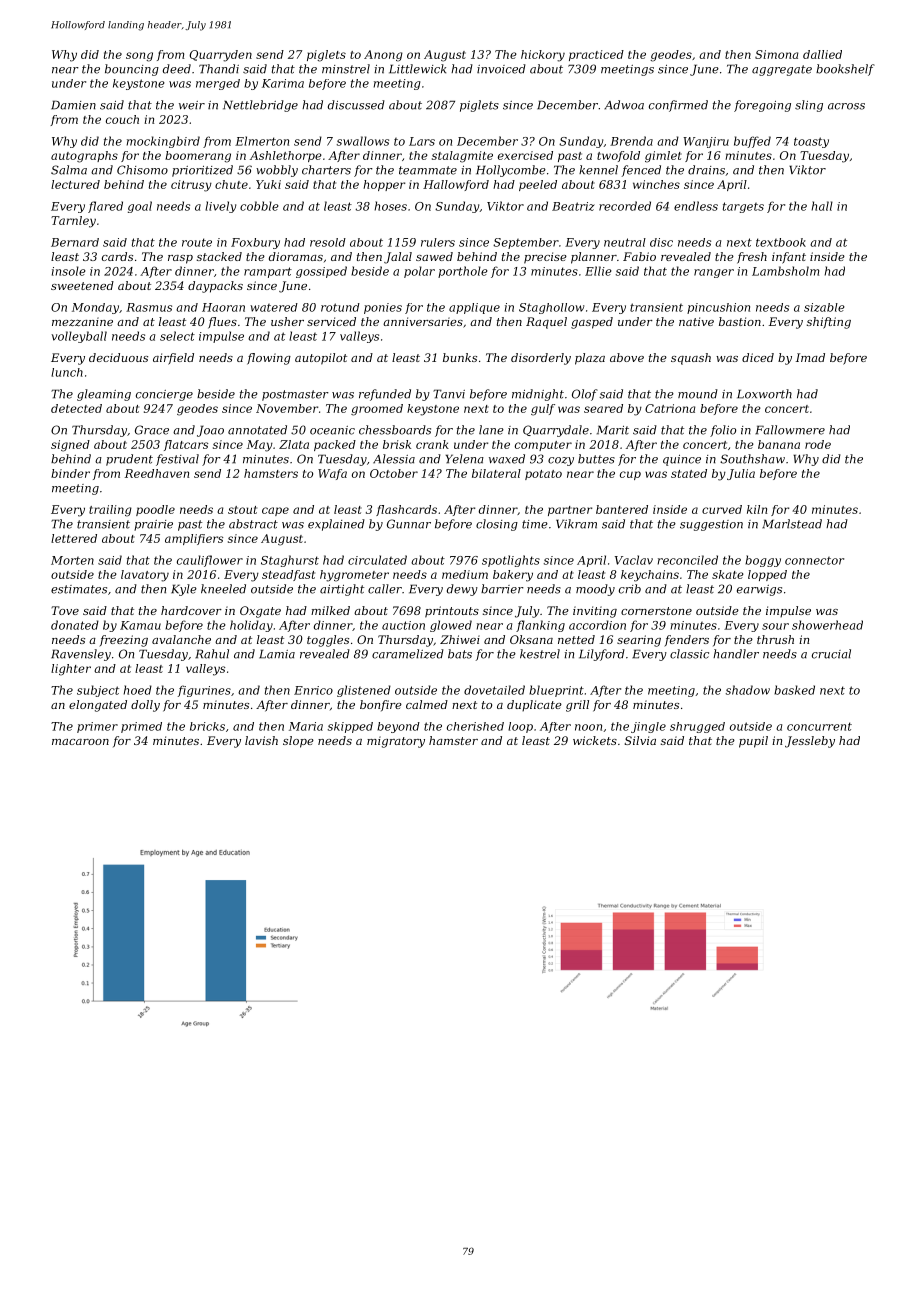  Describe the element at coordinates (138, 690) in the screenshot. I see `hoed` at that location.
